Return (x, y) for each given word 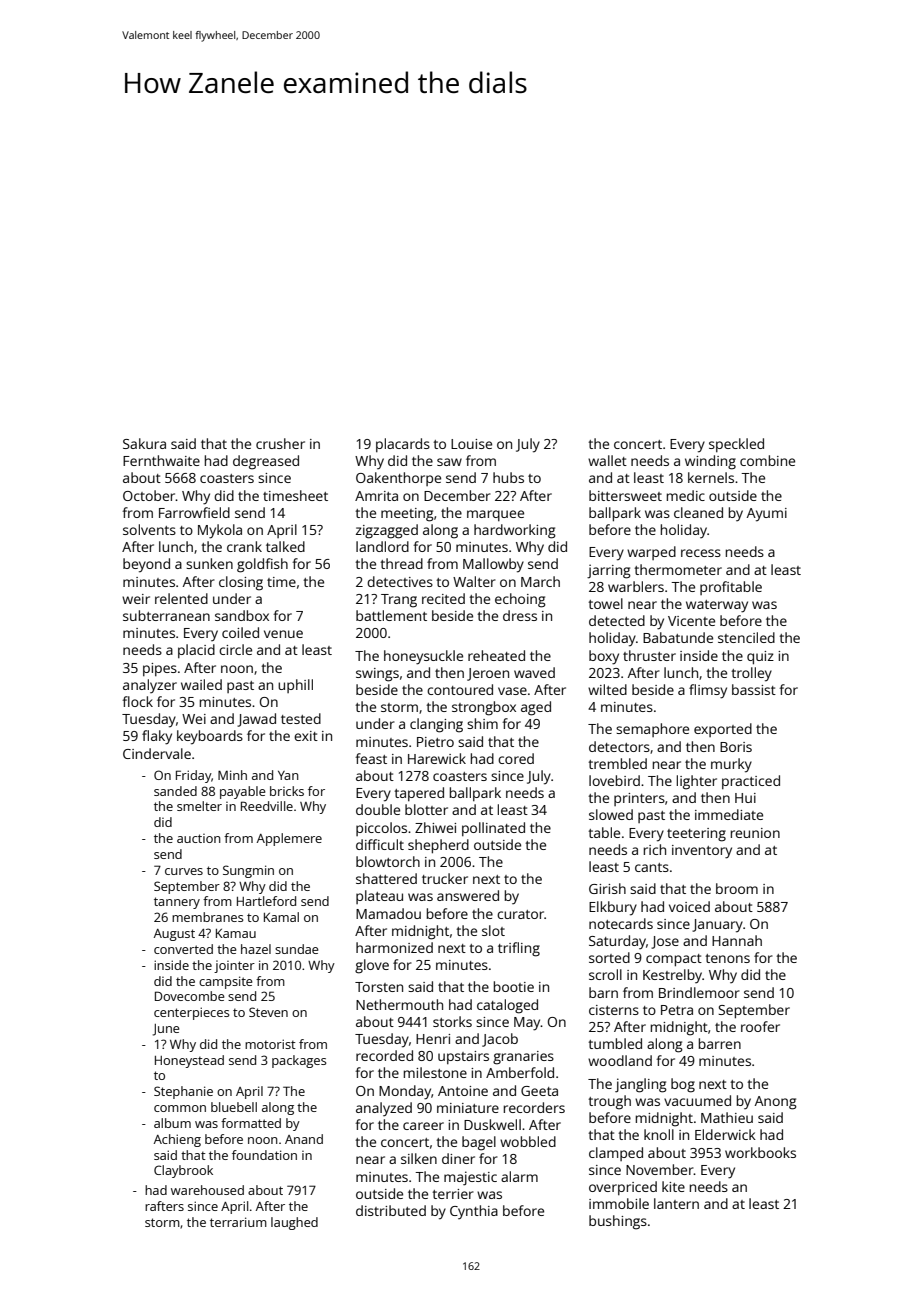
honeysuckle (423, 657)
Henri (433, 1039)
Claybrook (183, 1171)
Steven (268, 1012)
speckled (736, 445)
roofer (760, 1026)
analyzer (150, 686)
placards (403, 445)
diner (458, 1158)
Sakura (144, 443)
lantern (676, 1203)
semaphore (652, 730)
